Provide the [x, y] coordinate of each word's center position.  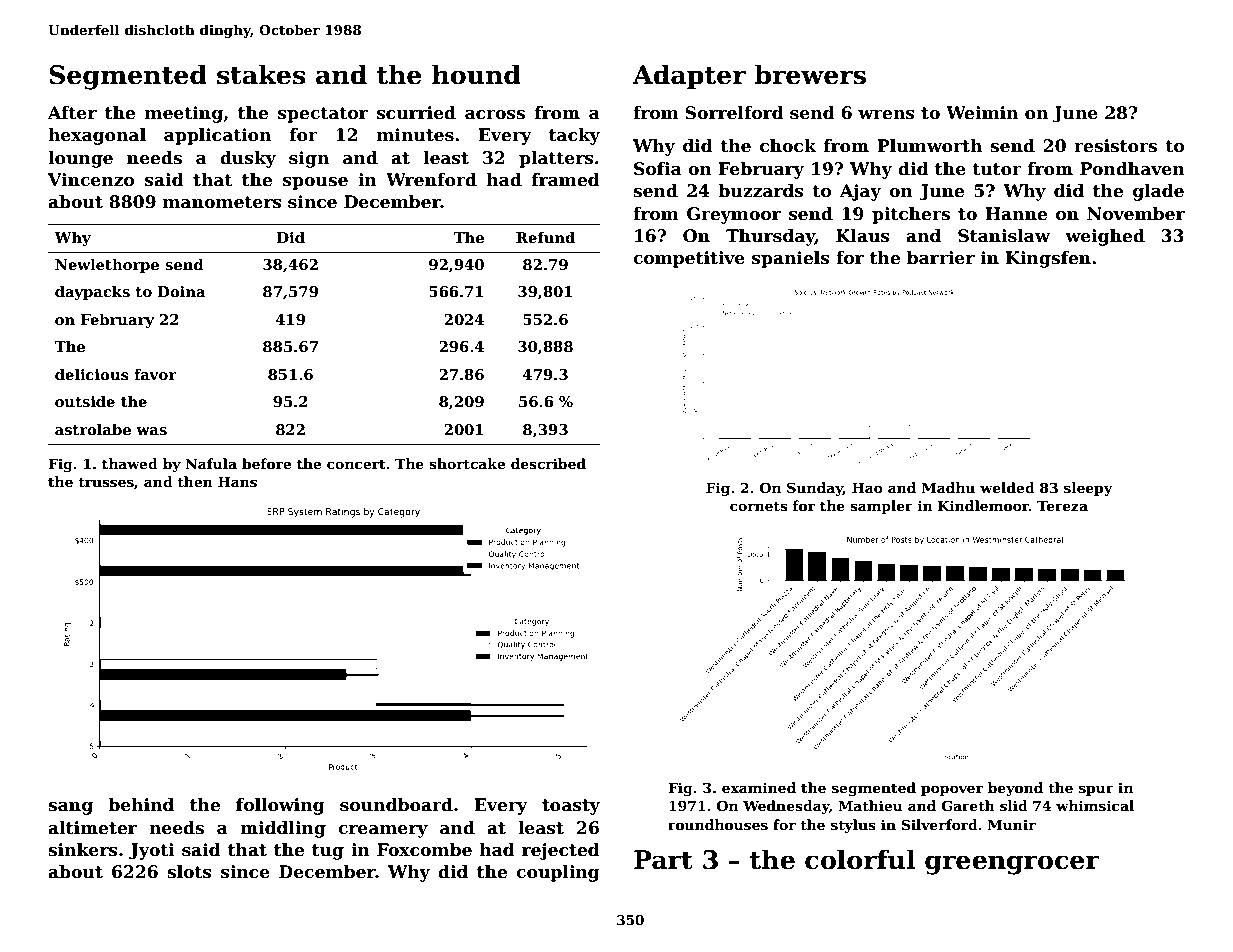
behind [141, 805]
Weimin [982, 113]
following [280, 806]
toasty [571, 807]
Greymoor [734, 215]
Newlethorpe [107, 265]
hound [476, 74]
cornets [759, 506]
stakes [261, 74]
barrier [941, 258]
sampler [881, 507]
